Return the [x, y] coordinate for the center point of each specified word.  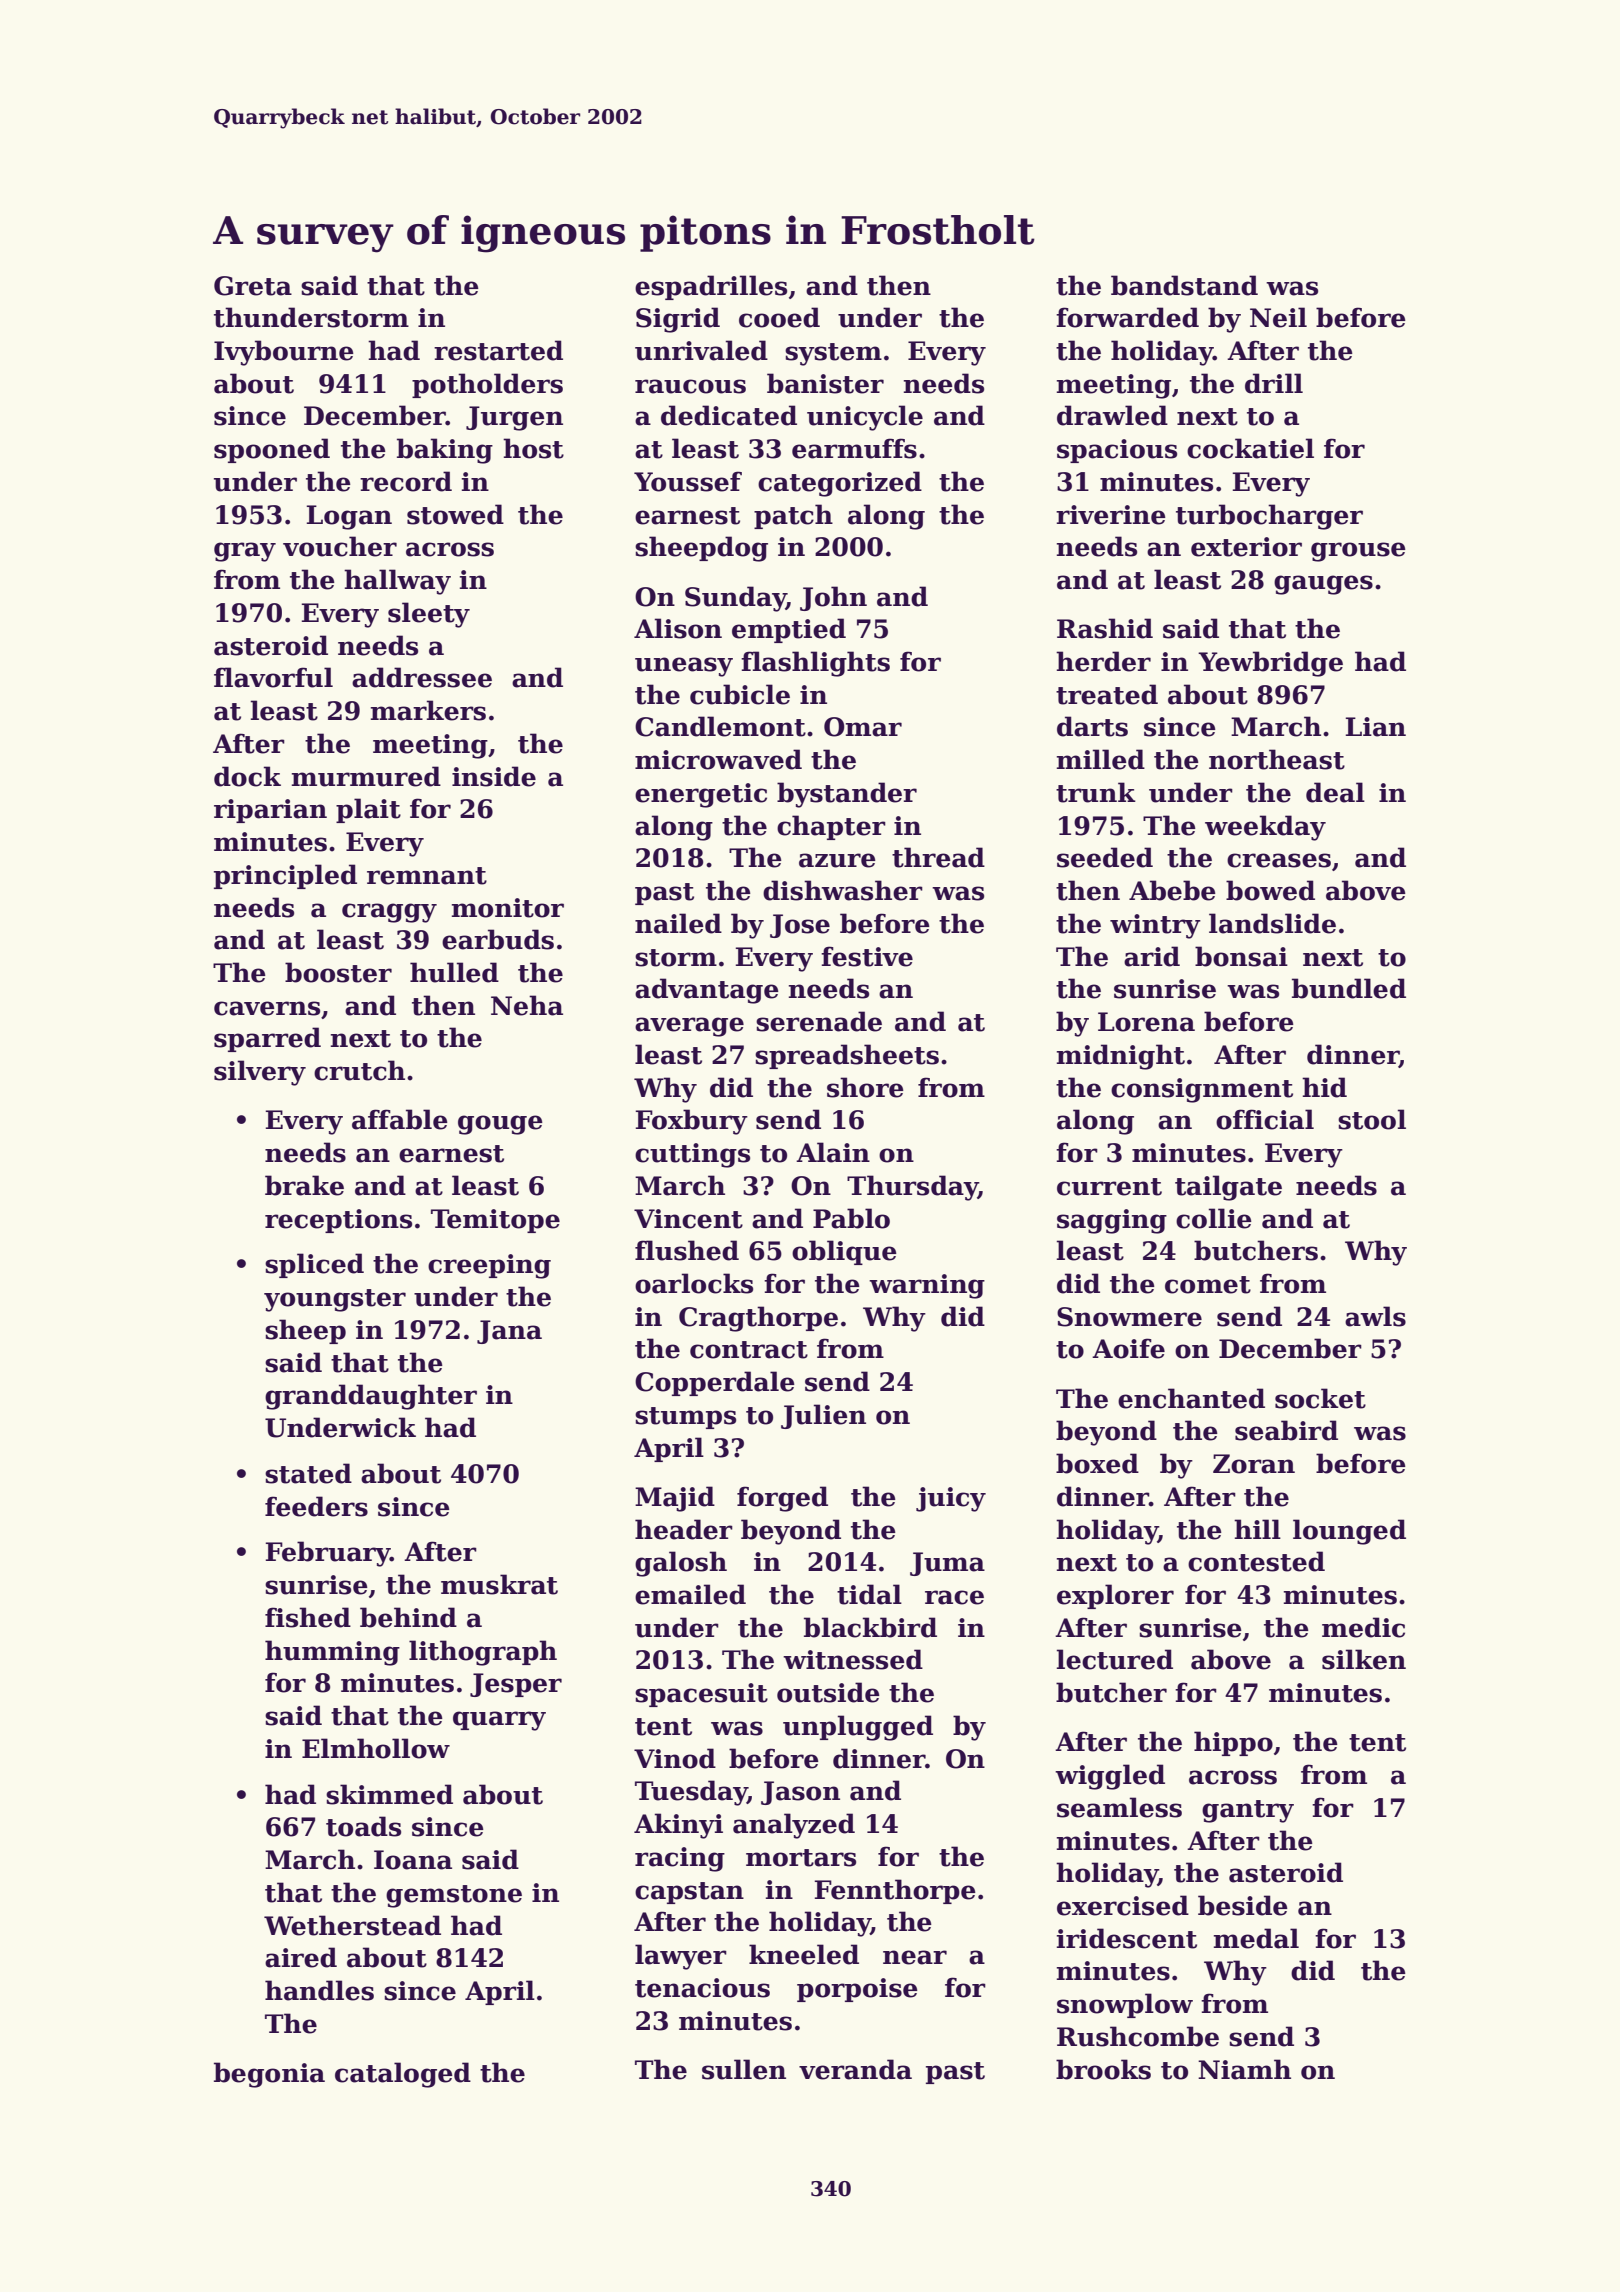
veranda [855, 2069]
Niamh [1244, 2069]
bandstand [1184, 285]
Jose [800, 926]
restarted [498, 350]
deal [1335, 792]
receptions [338, 1221]
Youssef [688, 481]
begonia [269, 2075]
